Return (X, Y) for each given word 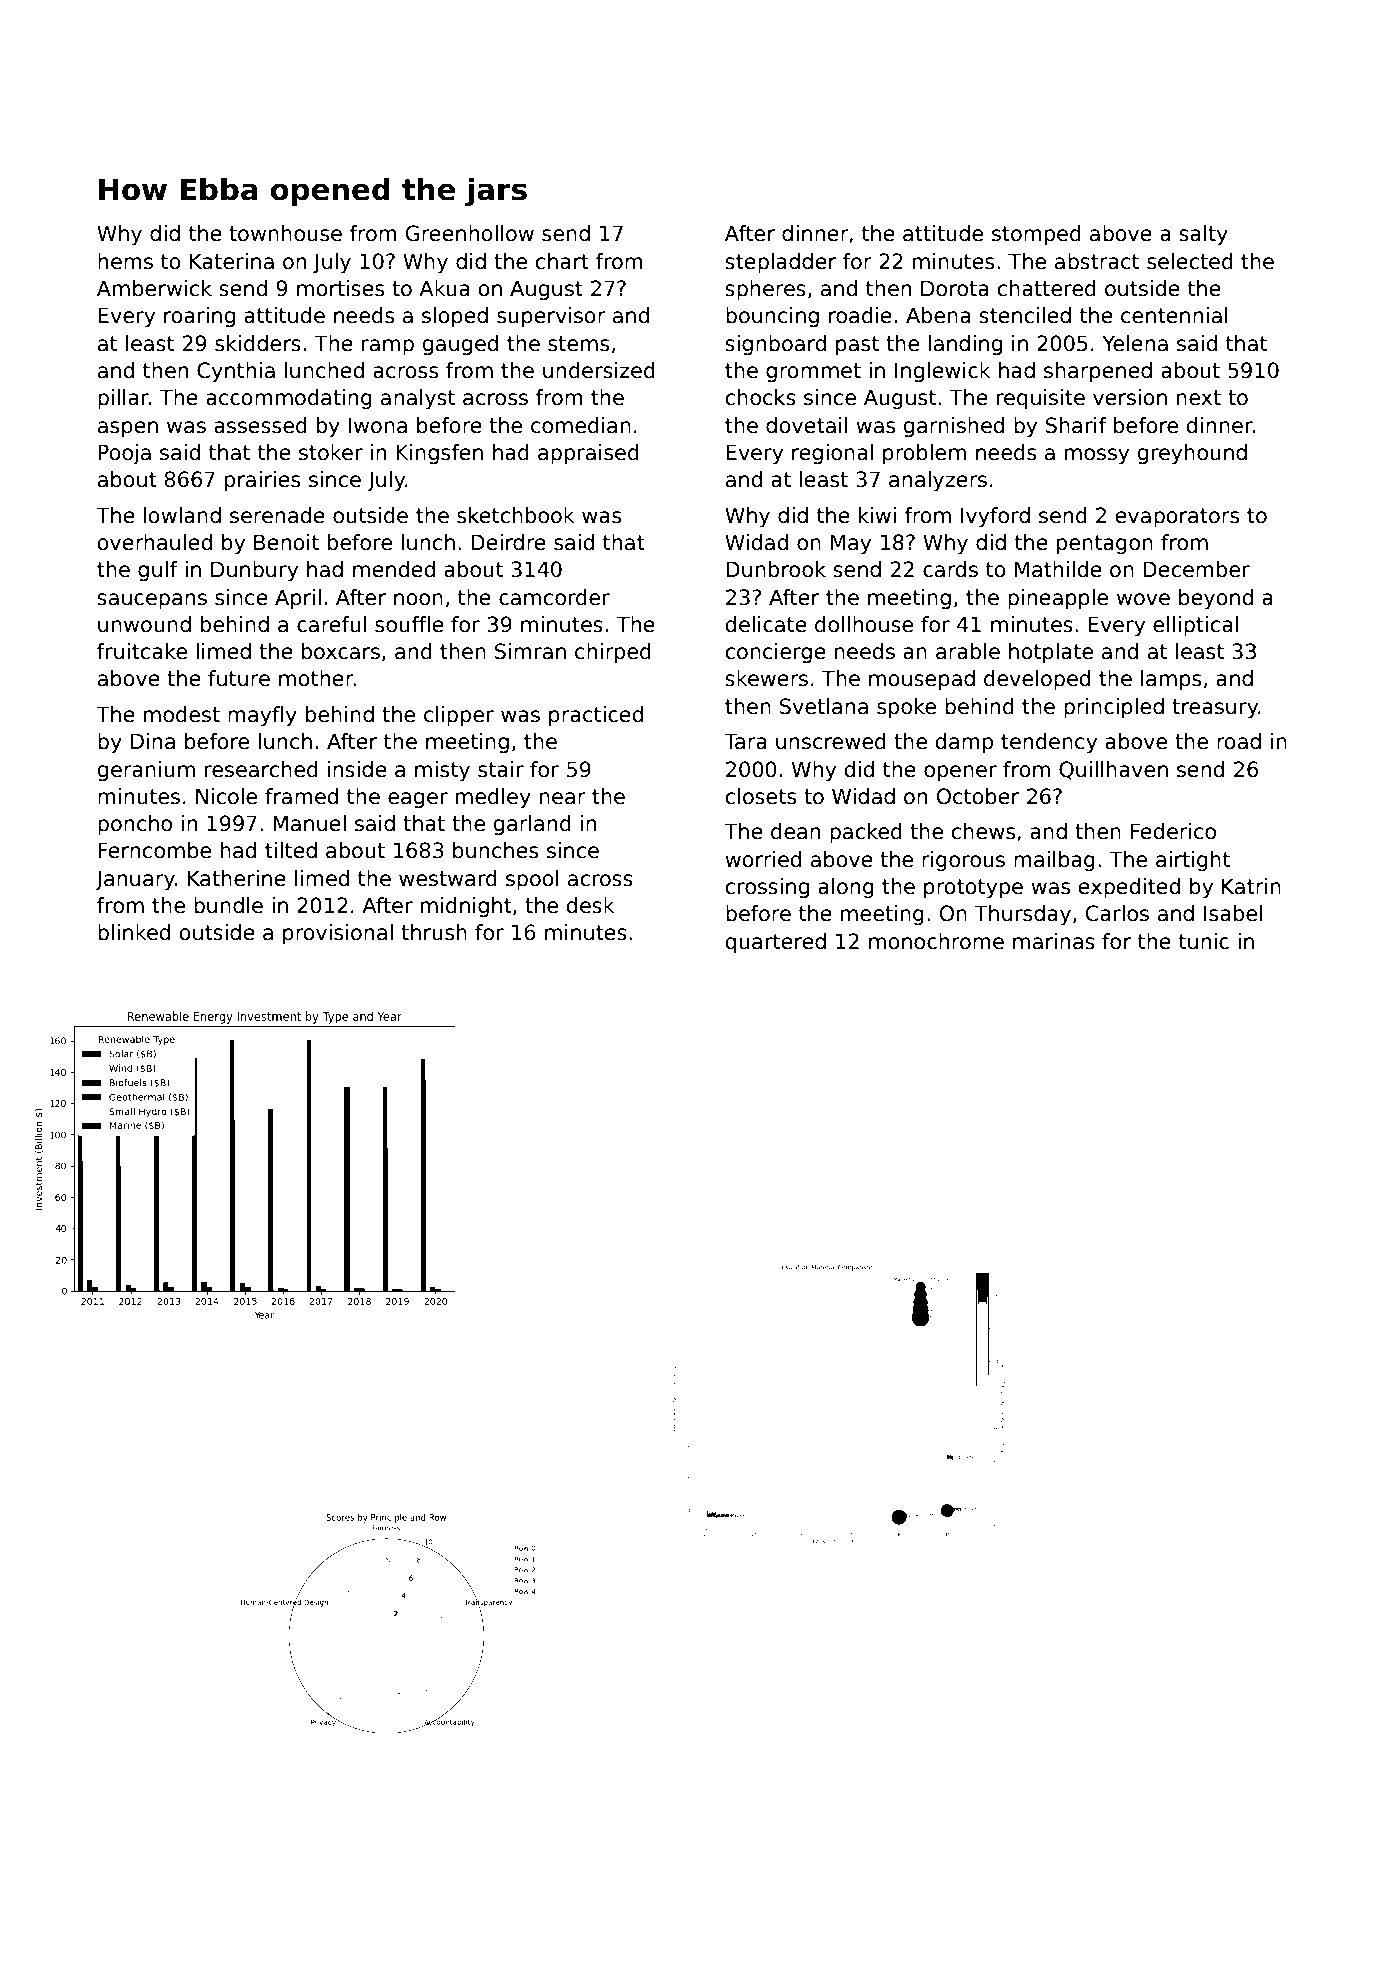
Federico (1173, 831)
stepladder (780, 263)
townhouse (285, 233)
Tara (745, 741)
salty (1203, 235)
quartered (776, 943)
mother (316, 678)
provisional (338, 934)
